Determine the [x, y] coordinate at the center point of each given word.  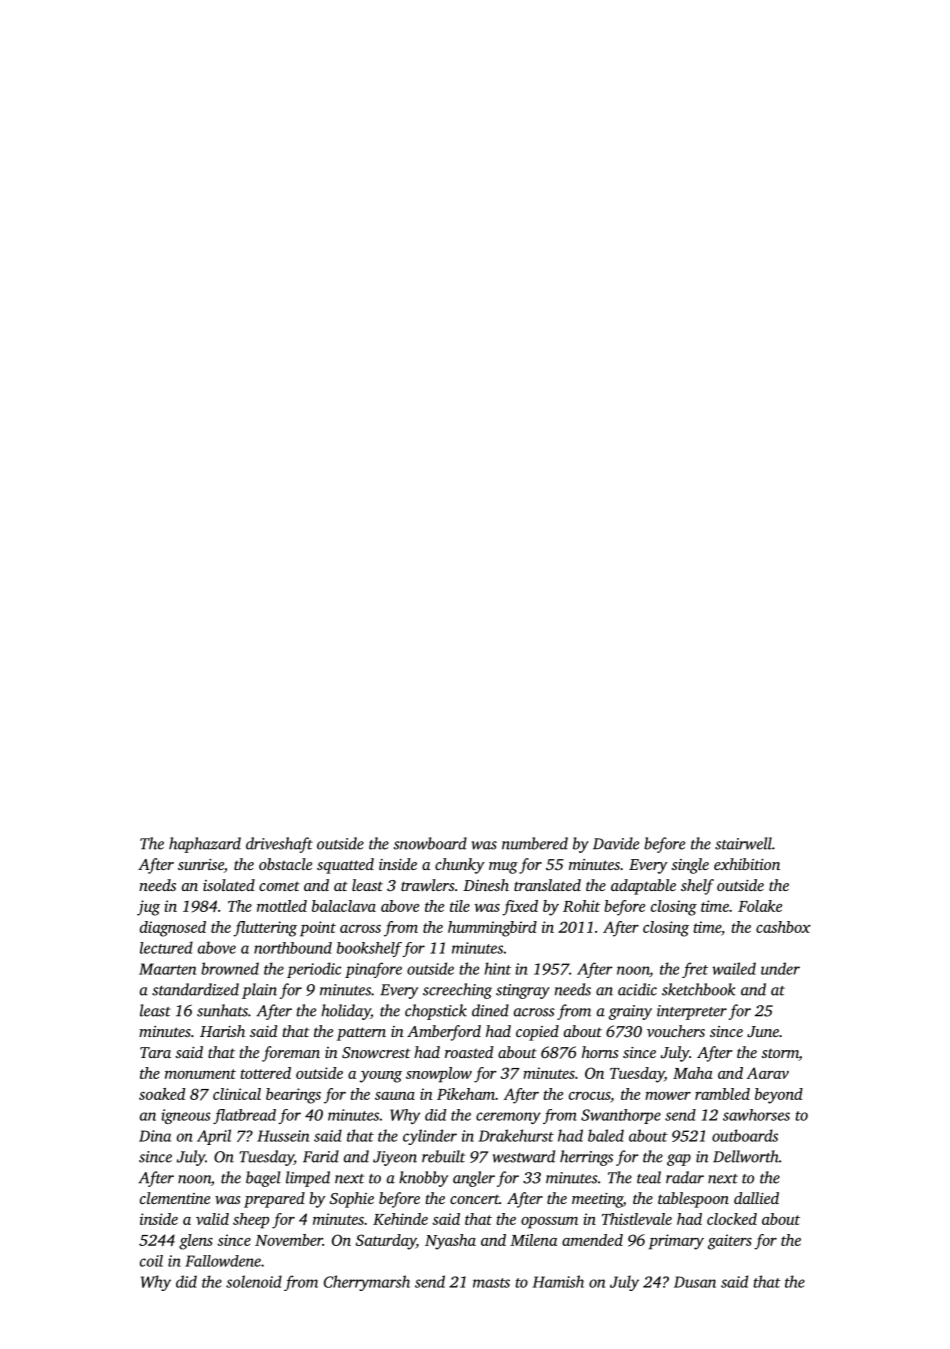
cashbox [783, 927]
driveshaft [279, 845]
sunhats [222, 1010]
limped [308, 1179]
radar [685, 1177]
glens [196, 1242]
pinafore [373, 970]
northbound [293, 948]
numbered [535, 843]
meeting [597, 1200]
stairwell [743, 843]
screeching [457, 991]
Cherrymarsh [367, 1283]
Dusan [695, 1282]
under [780, 968]
